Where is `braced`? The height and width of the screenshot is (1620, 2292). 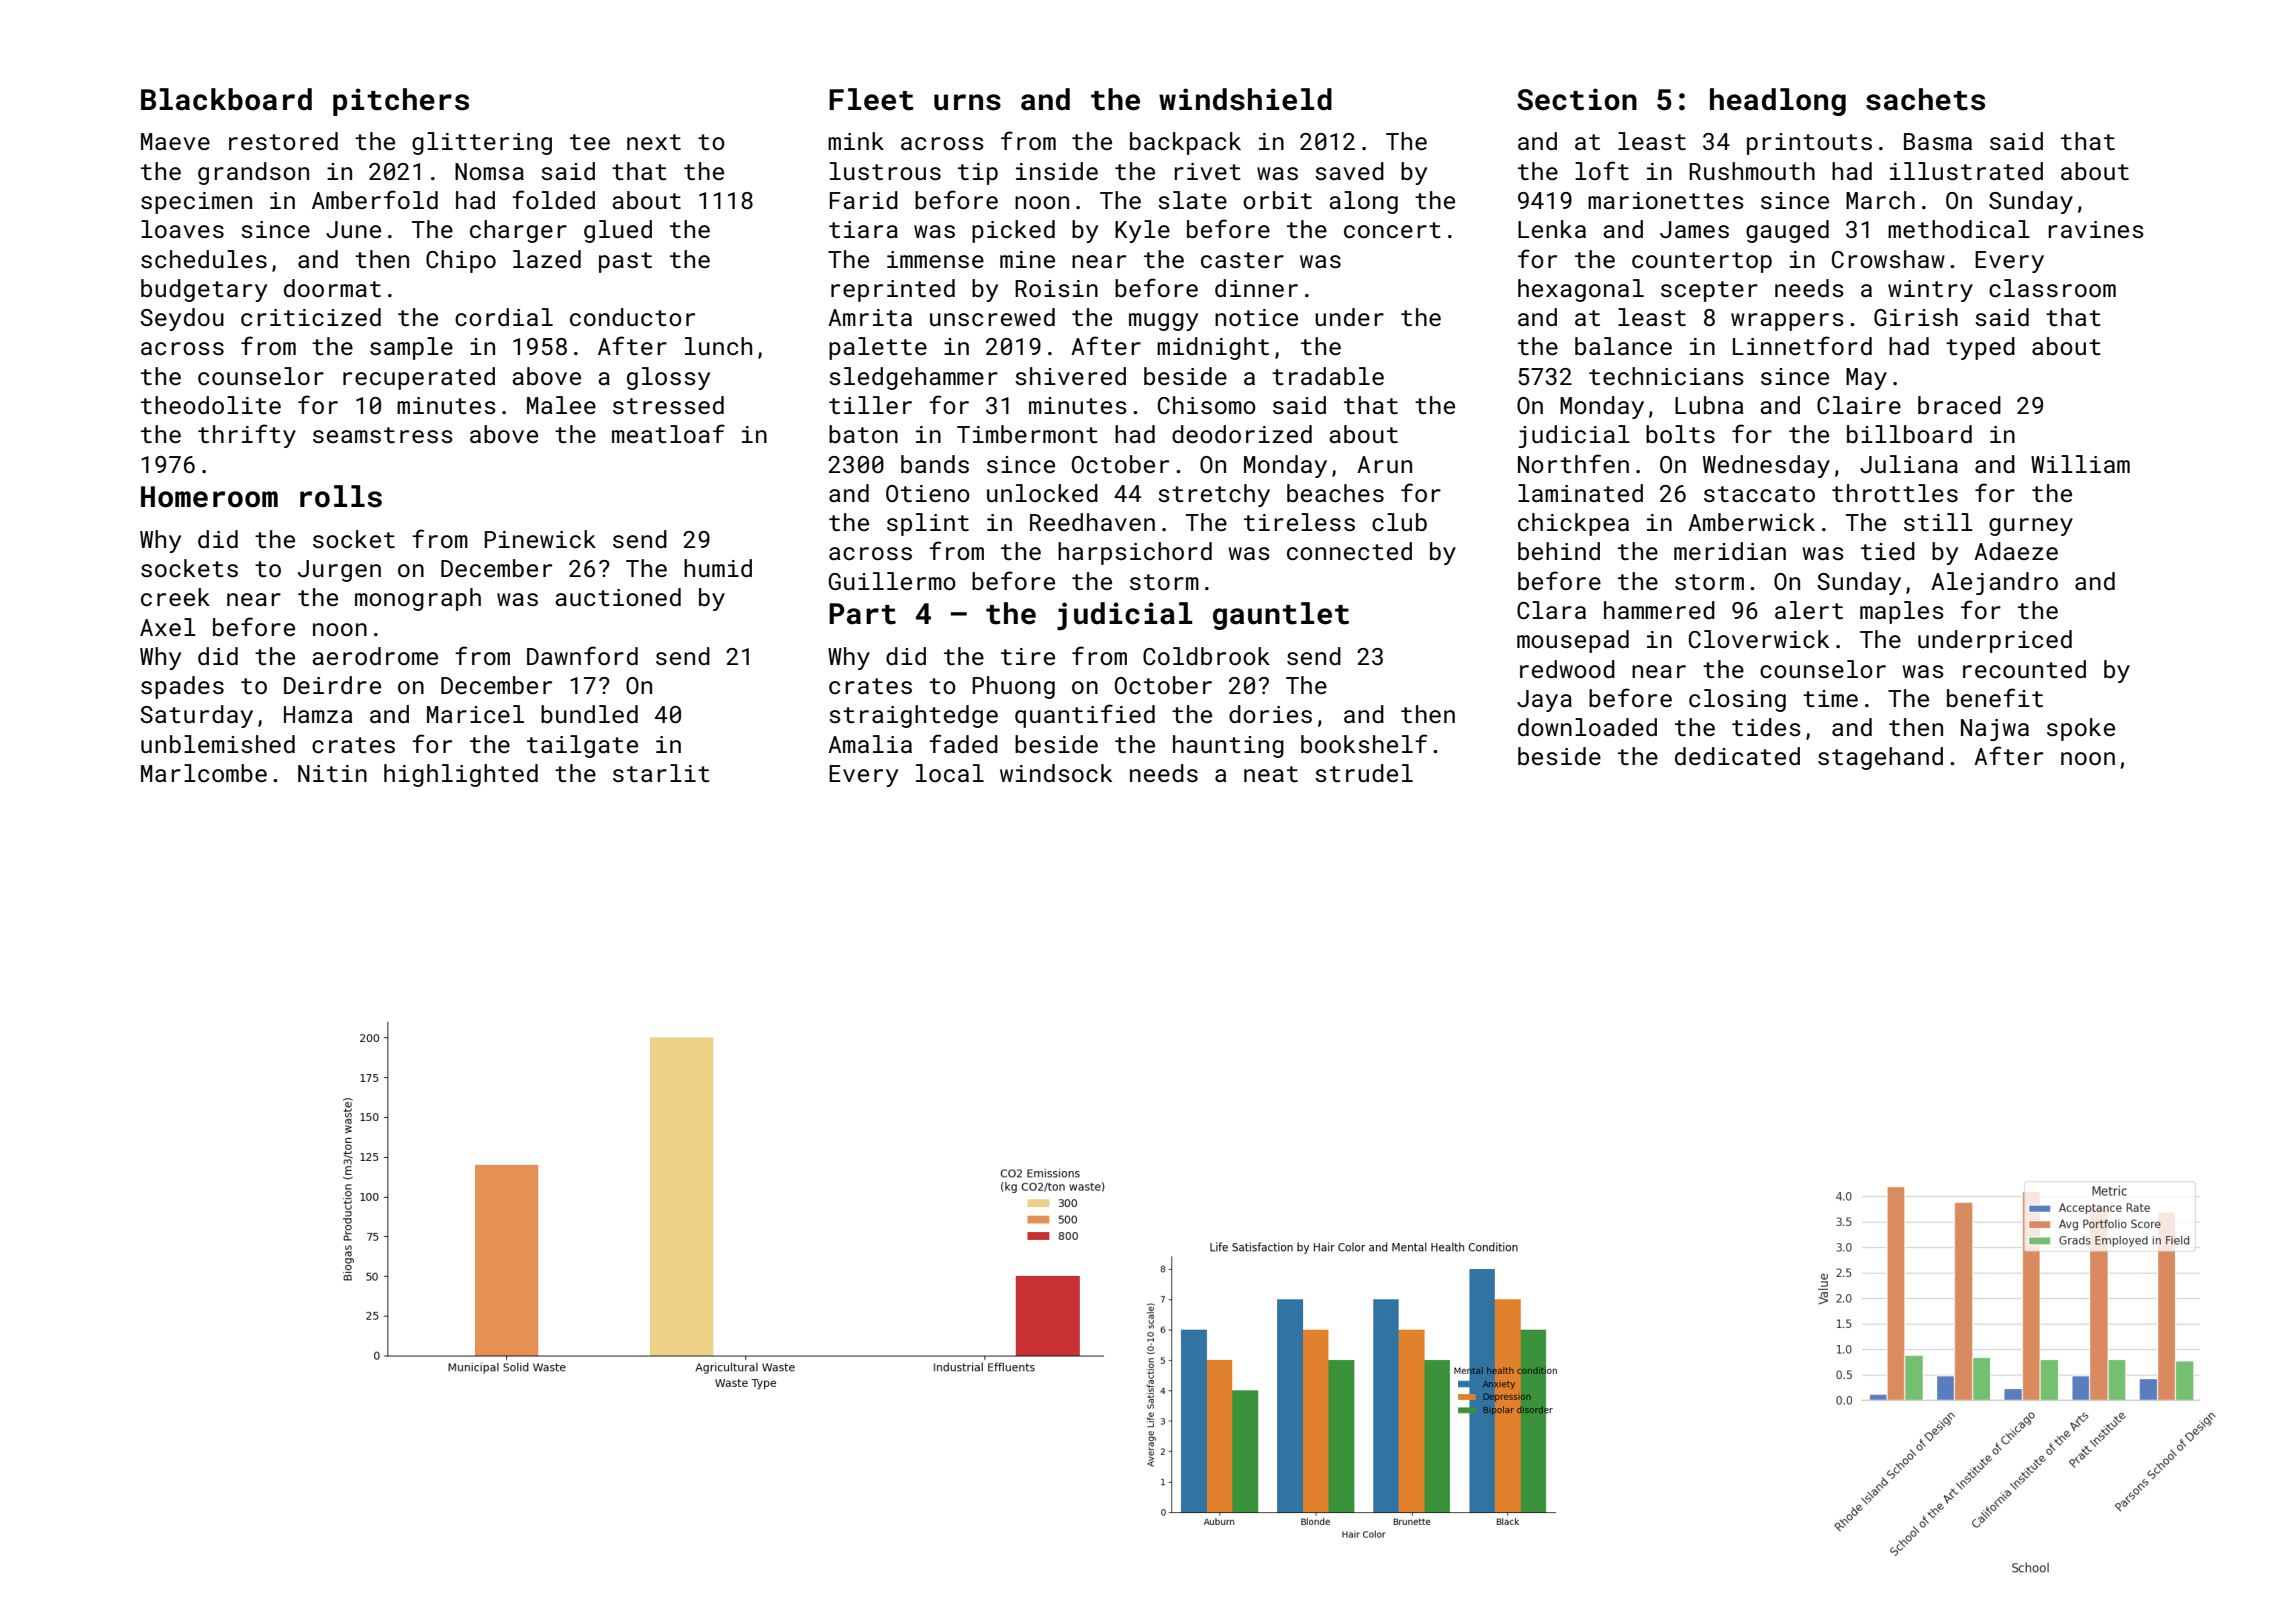 braced is located at coordinates (1959, 405).
